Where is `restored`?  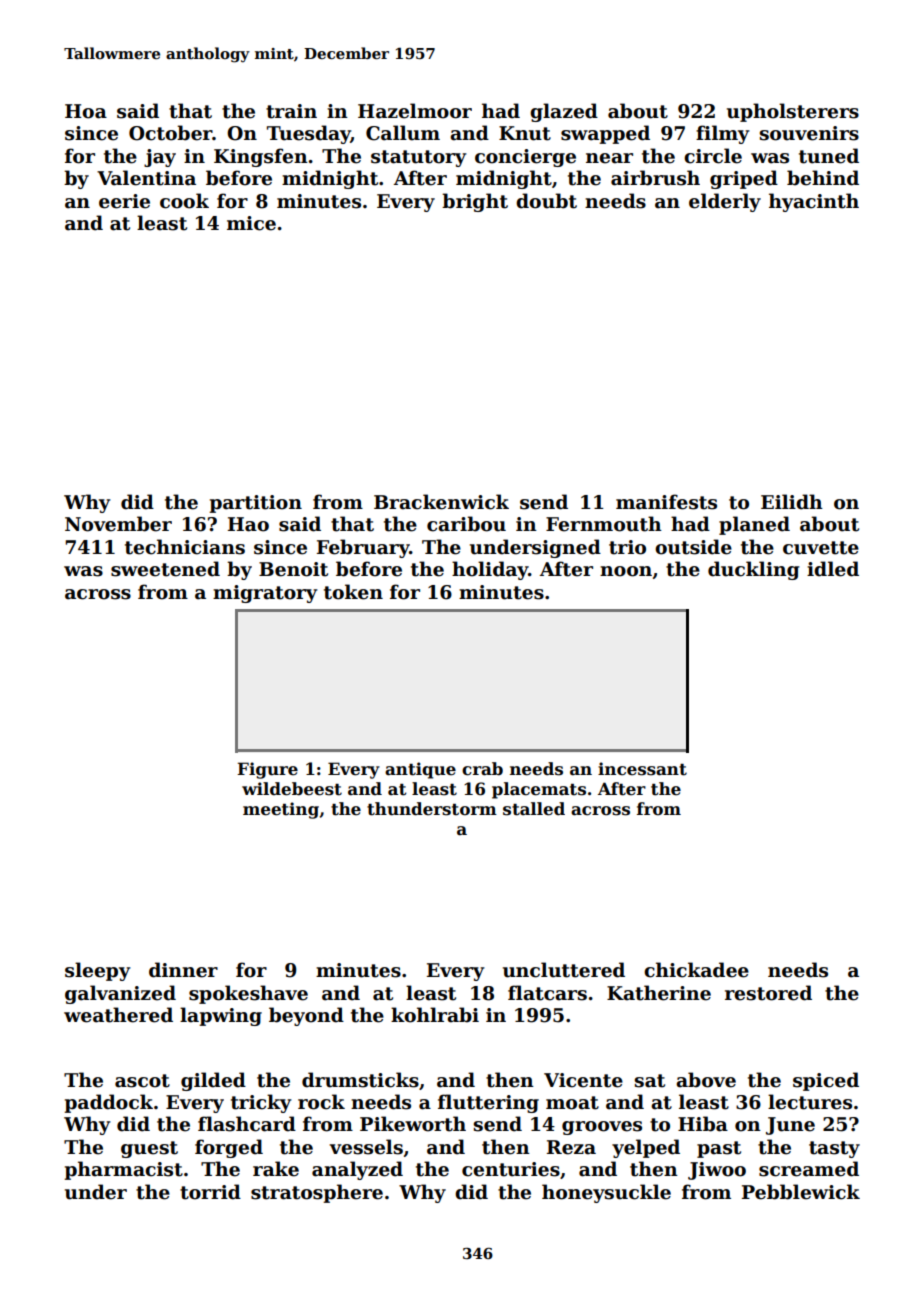
restored is located at coordinates (768, 993).
